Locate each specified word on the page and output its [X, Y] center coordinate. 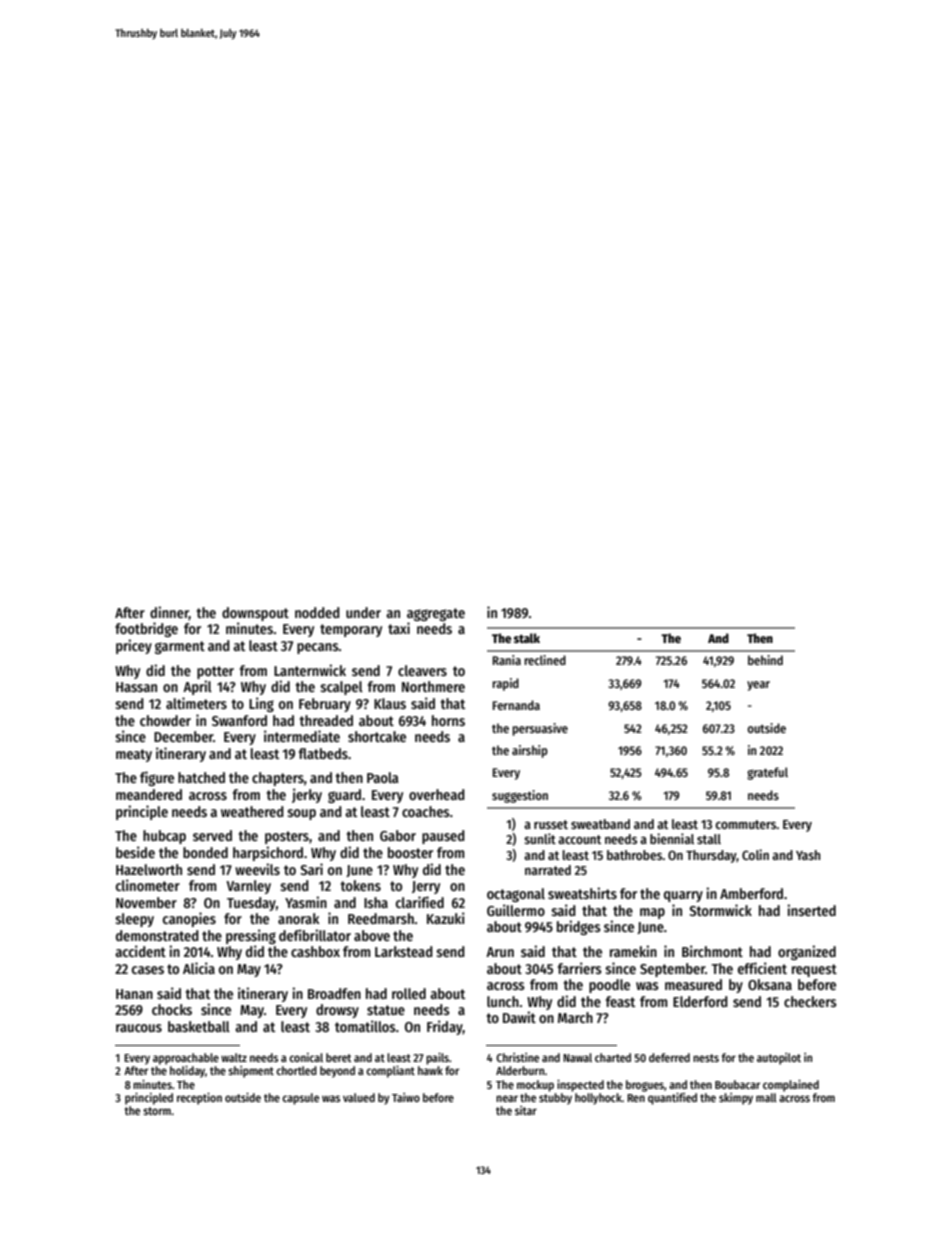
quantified [672, 1099]
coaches [426, 811]
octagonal [516, 895]
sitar [526, 1110]
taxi [399, 628]
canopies [189, 919]
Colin [755, 854]
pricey [134, 646]
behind [765, 660]
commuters [746, 824]
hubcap [164, 837]
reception [199, 1099]
